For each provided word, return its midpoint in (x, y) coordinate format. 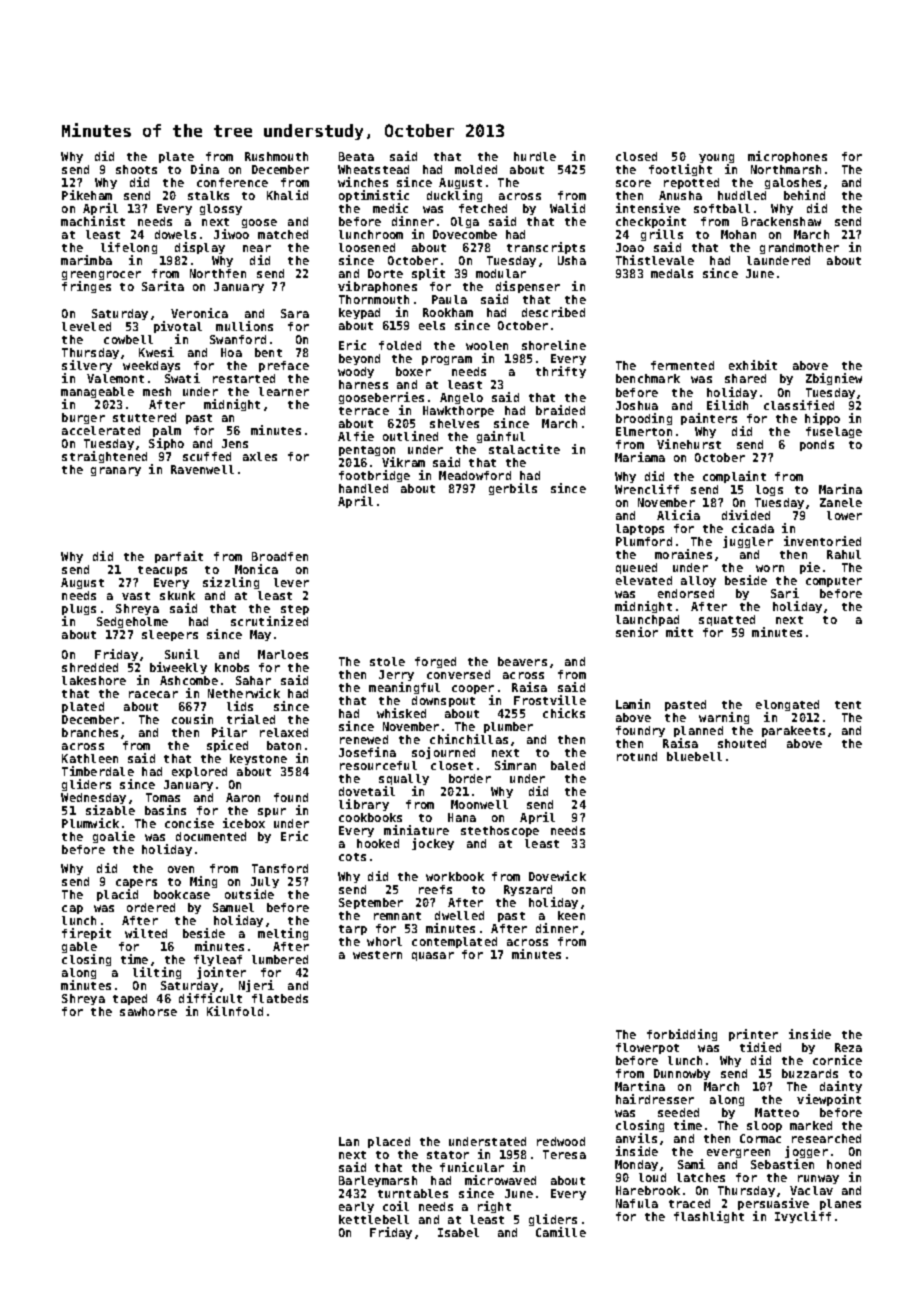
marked (811, 1125)
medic (390, 208)
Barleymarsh (378, 1181)
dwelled (459, 915)
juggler (748, 542)
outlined (410, 436)
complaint (734, 477)
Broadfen (280, 556)
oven (181, 869)
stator (448, 1155)
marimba (86, 260)
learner (284, 391)
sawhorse (148, 1011)
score (633, 183)
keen (571, 915)
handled (363, 488)
